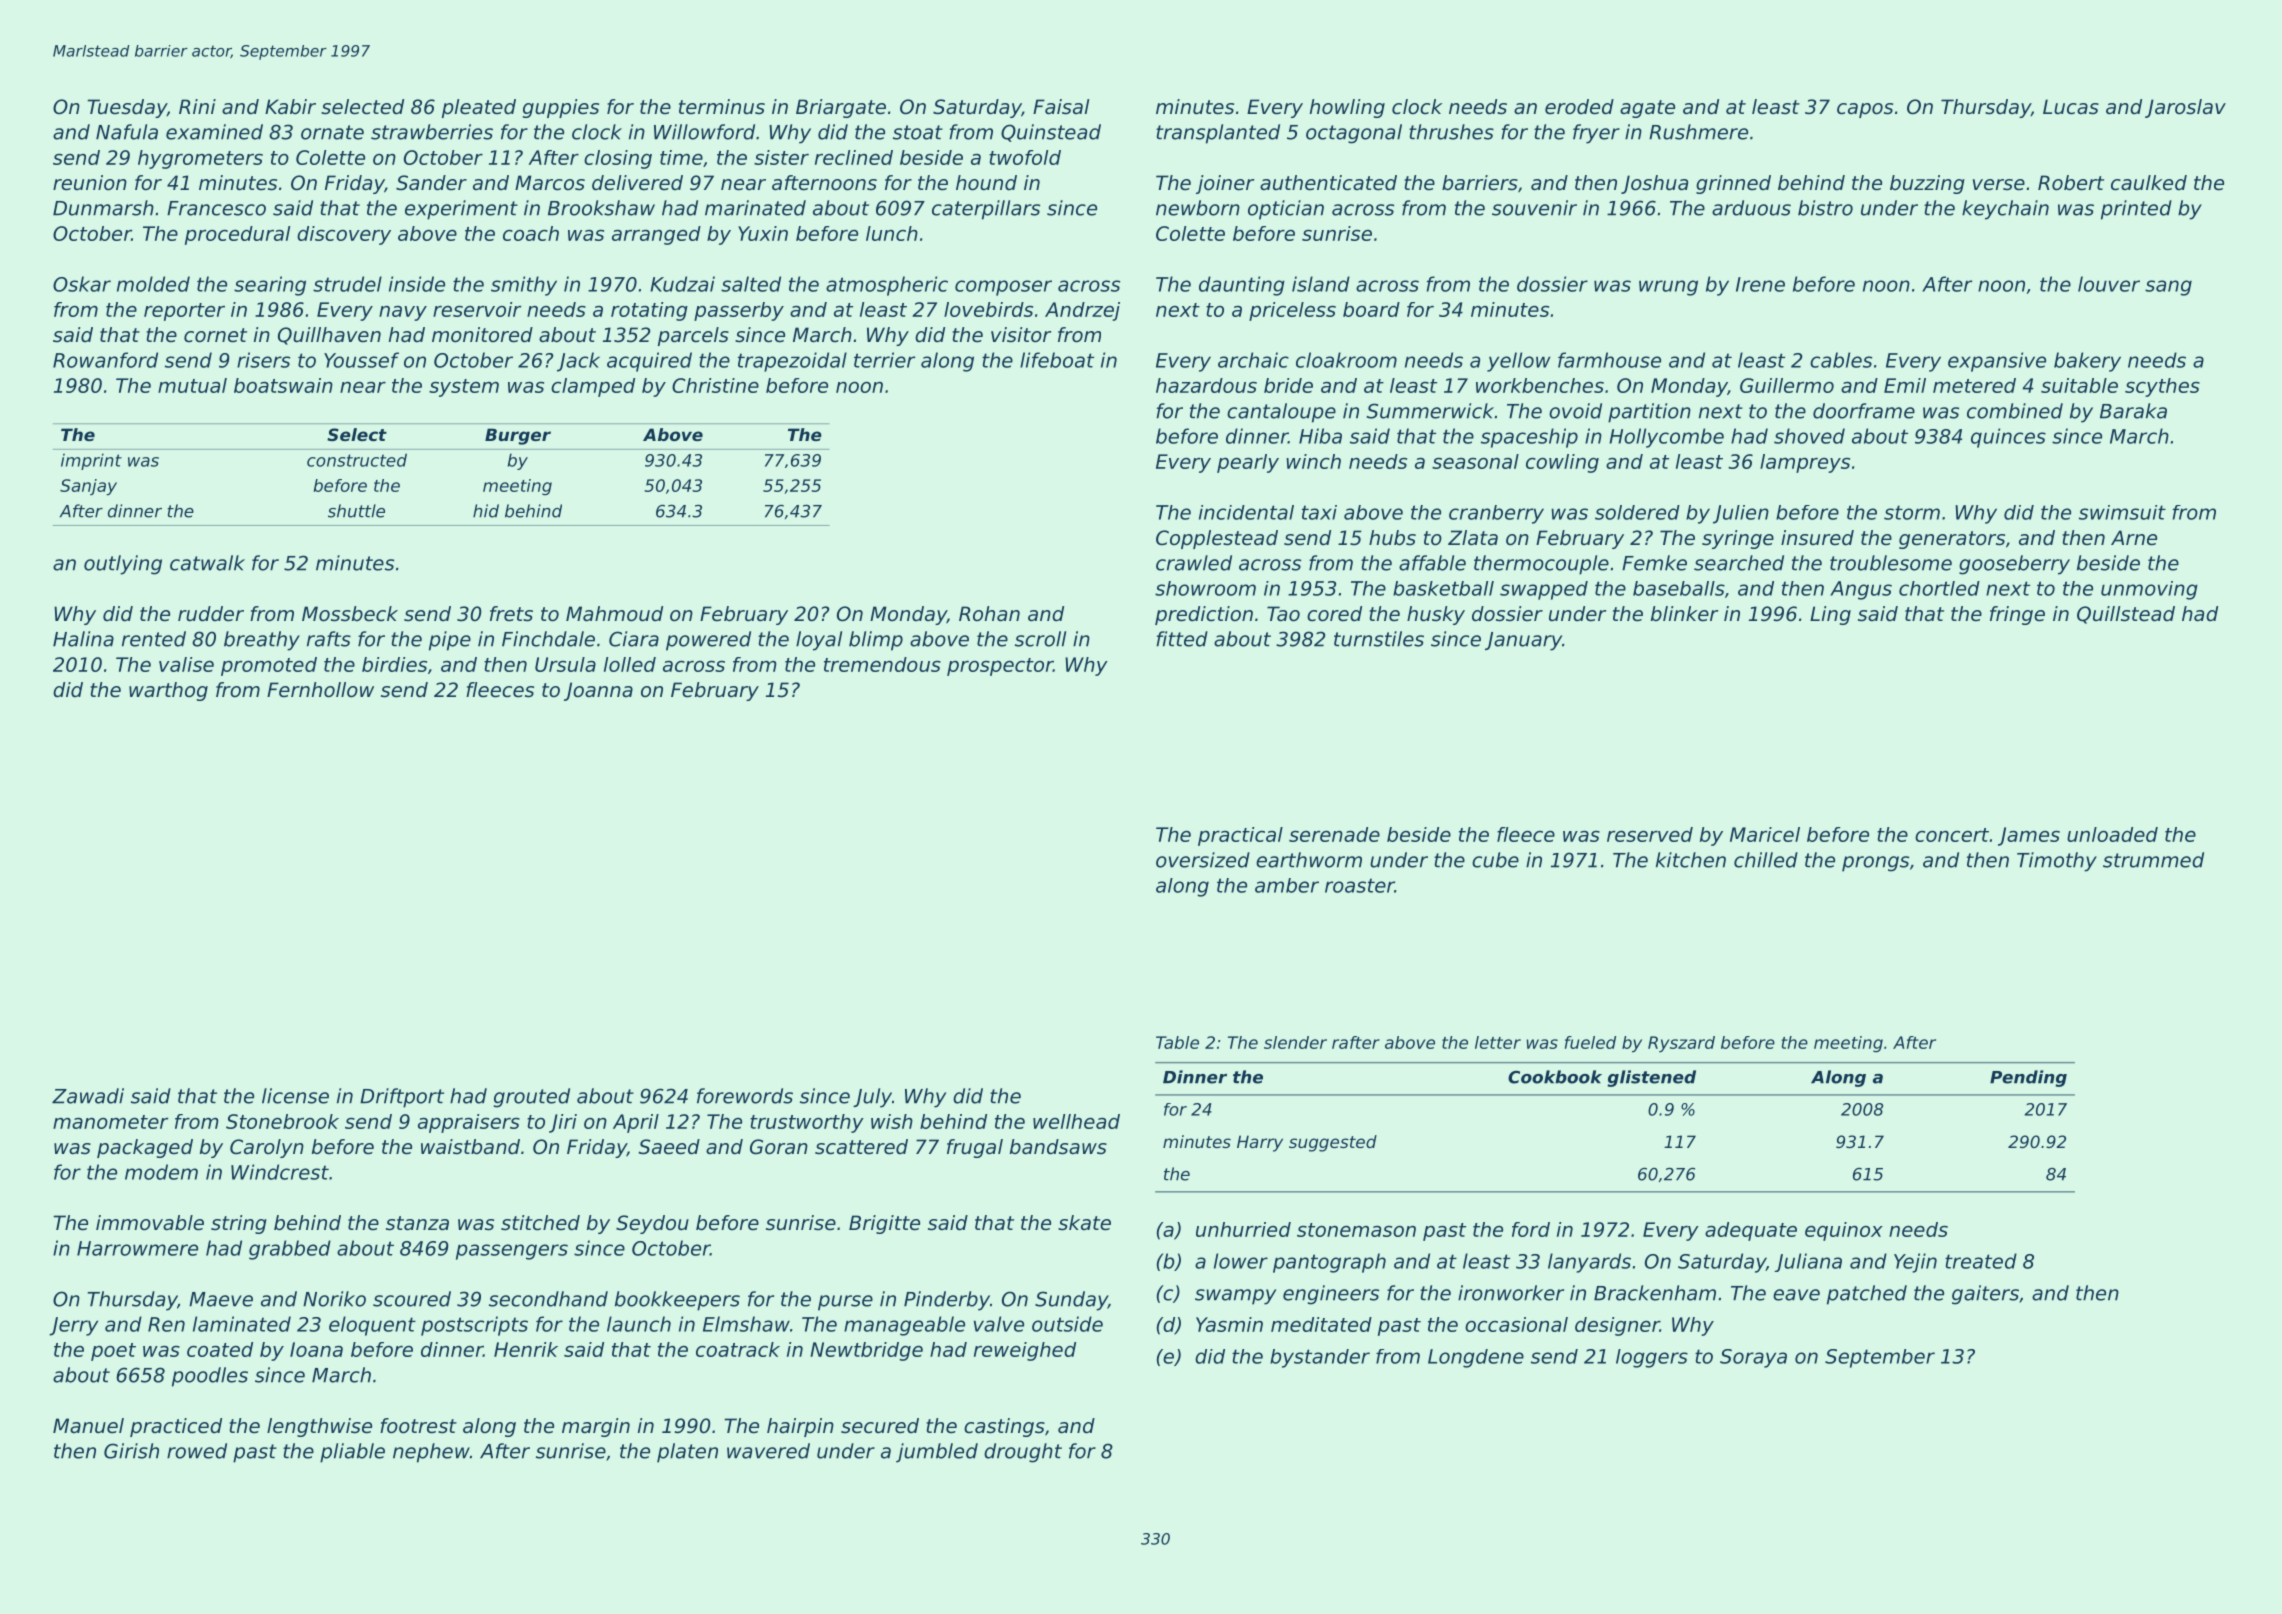 The width and height of the screenshot is (2282, 1614). Describe the element at coordinates (221, 1299) in the screenshot. I see `Maeve` at that location.
